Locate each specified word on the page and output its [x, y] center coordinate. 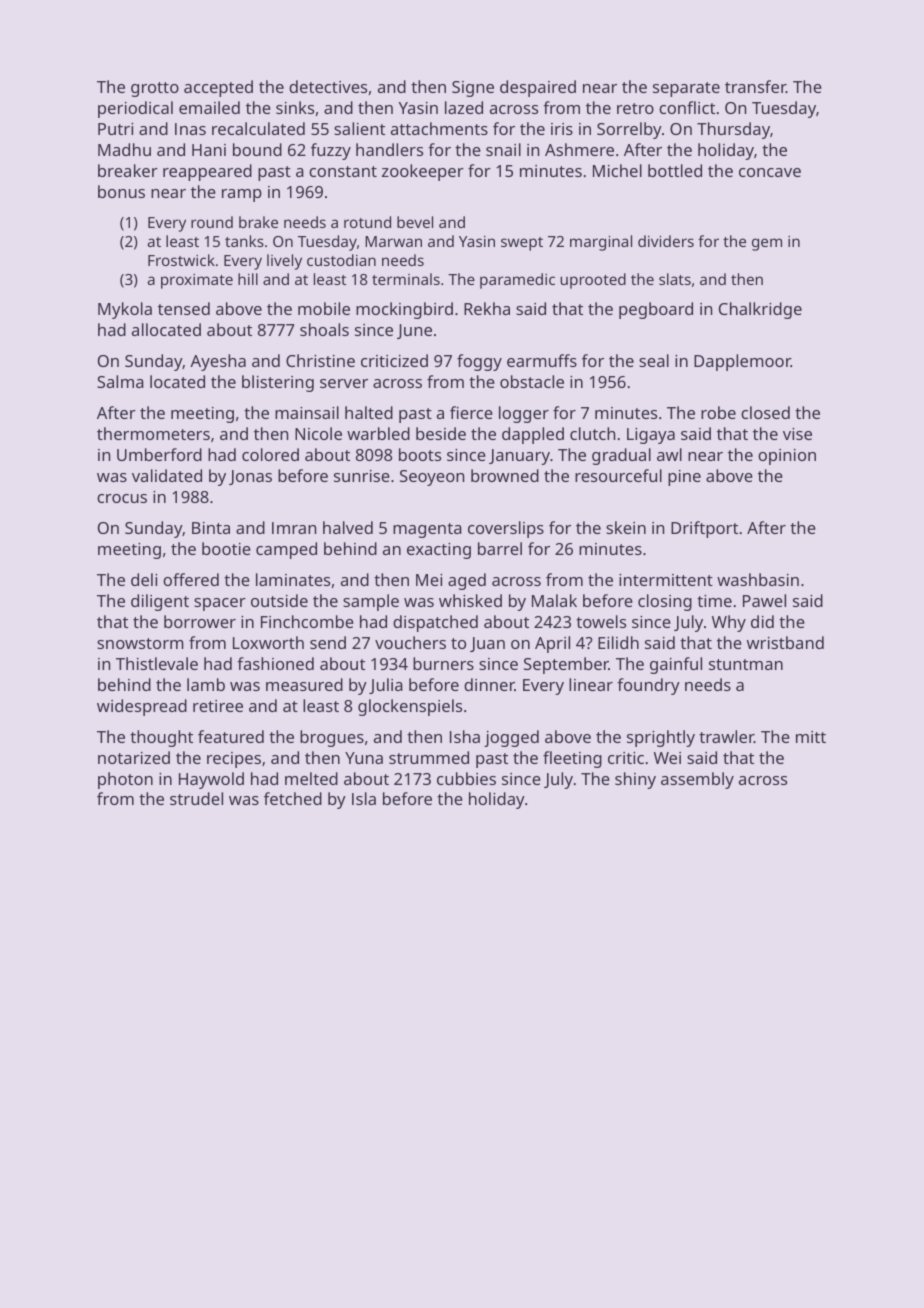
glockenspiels [410, 707]
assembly [697, 780]
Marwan [393, 241]
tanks [244, 241]
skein [626, 527]
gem [767, 244]
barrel [500, 548]
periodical [135, 109]
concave [770, 172]
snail [503, 149]
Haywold [211, 780]
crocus [122, 498]
